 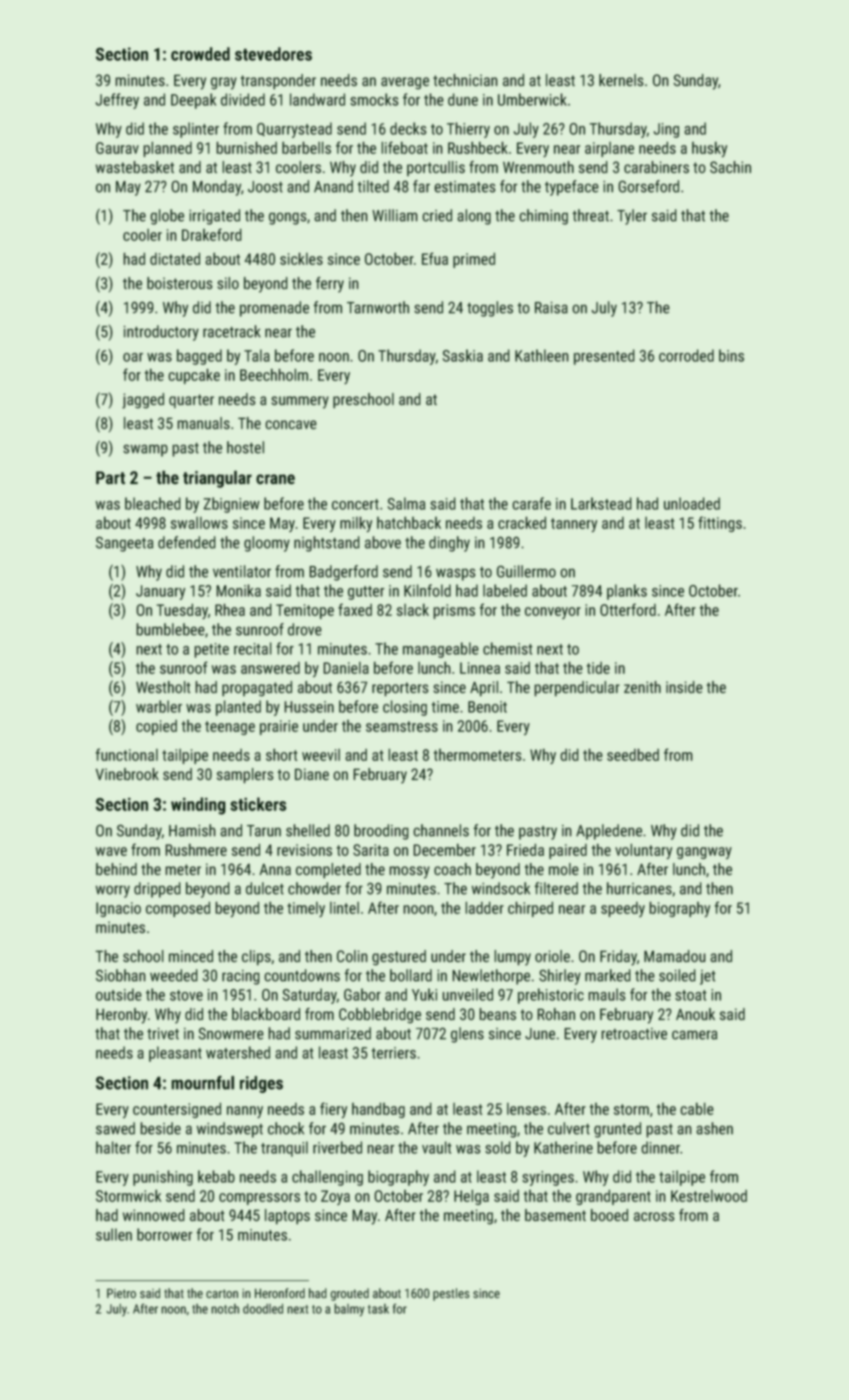 I want to click on bins, so click(x=731, y=355).
